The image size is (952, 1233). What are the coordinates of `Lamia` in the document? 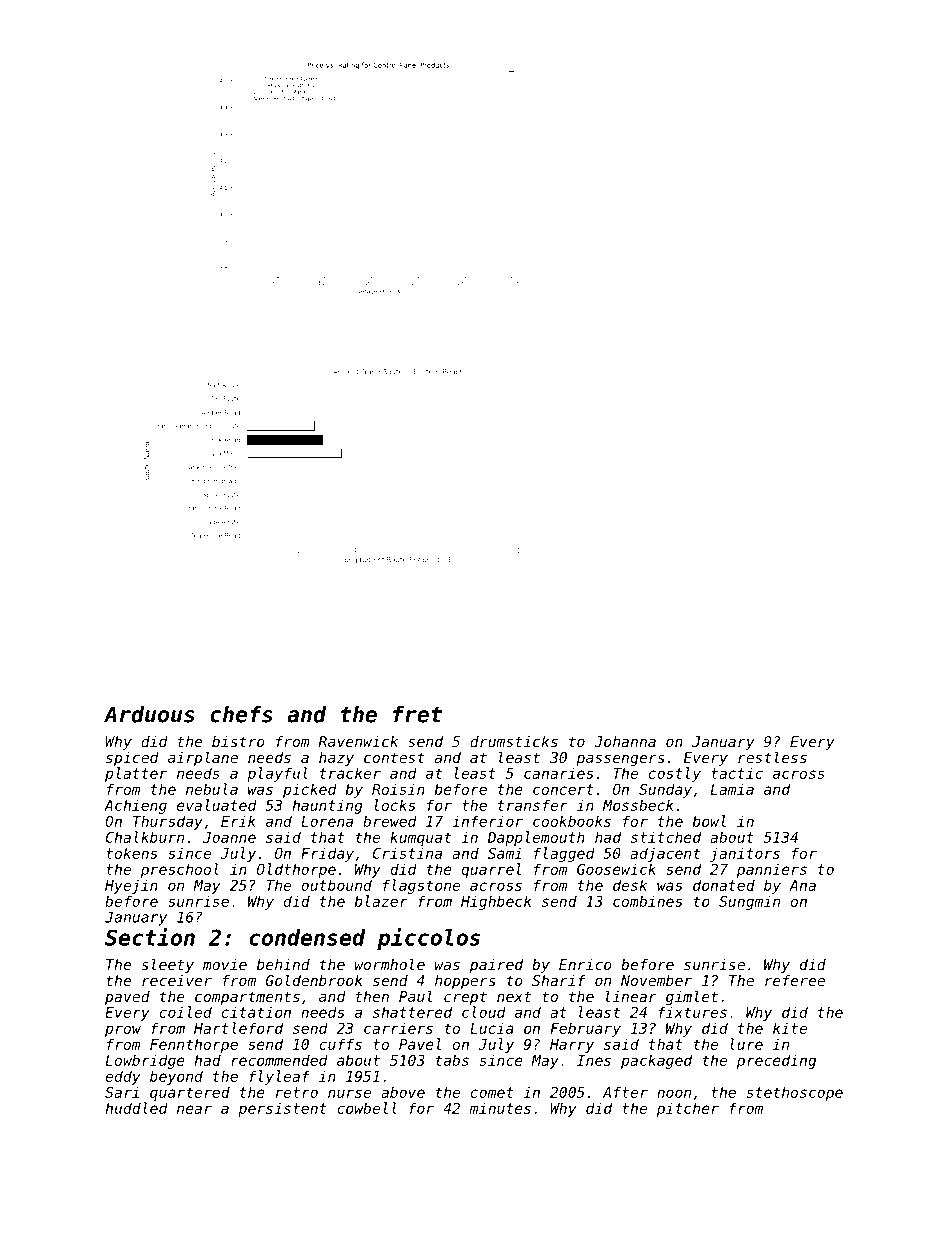 It's located at (732, 789).
